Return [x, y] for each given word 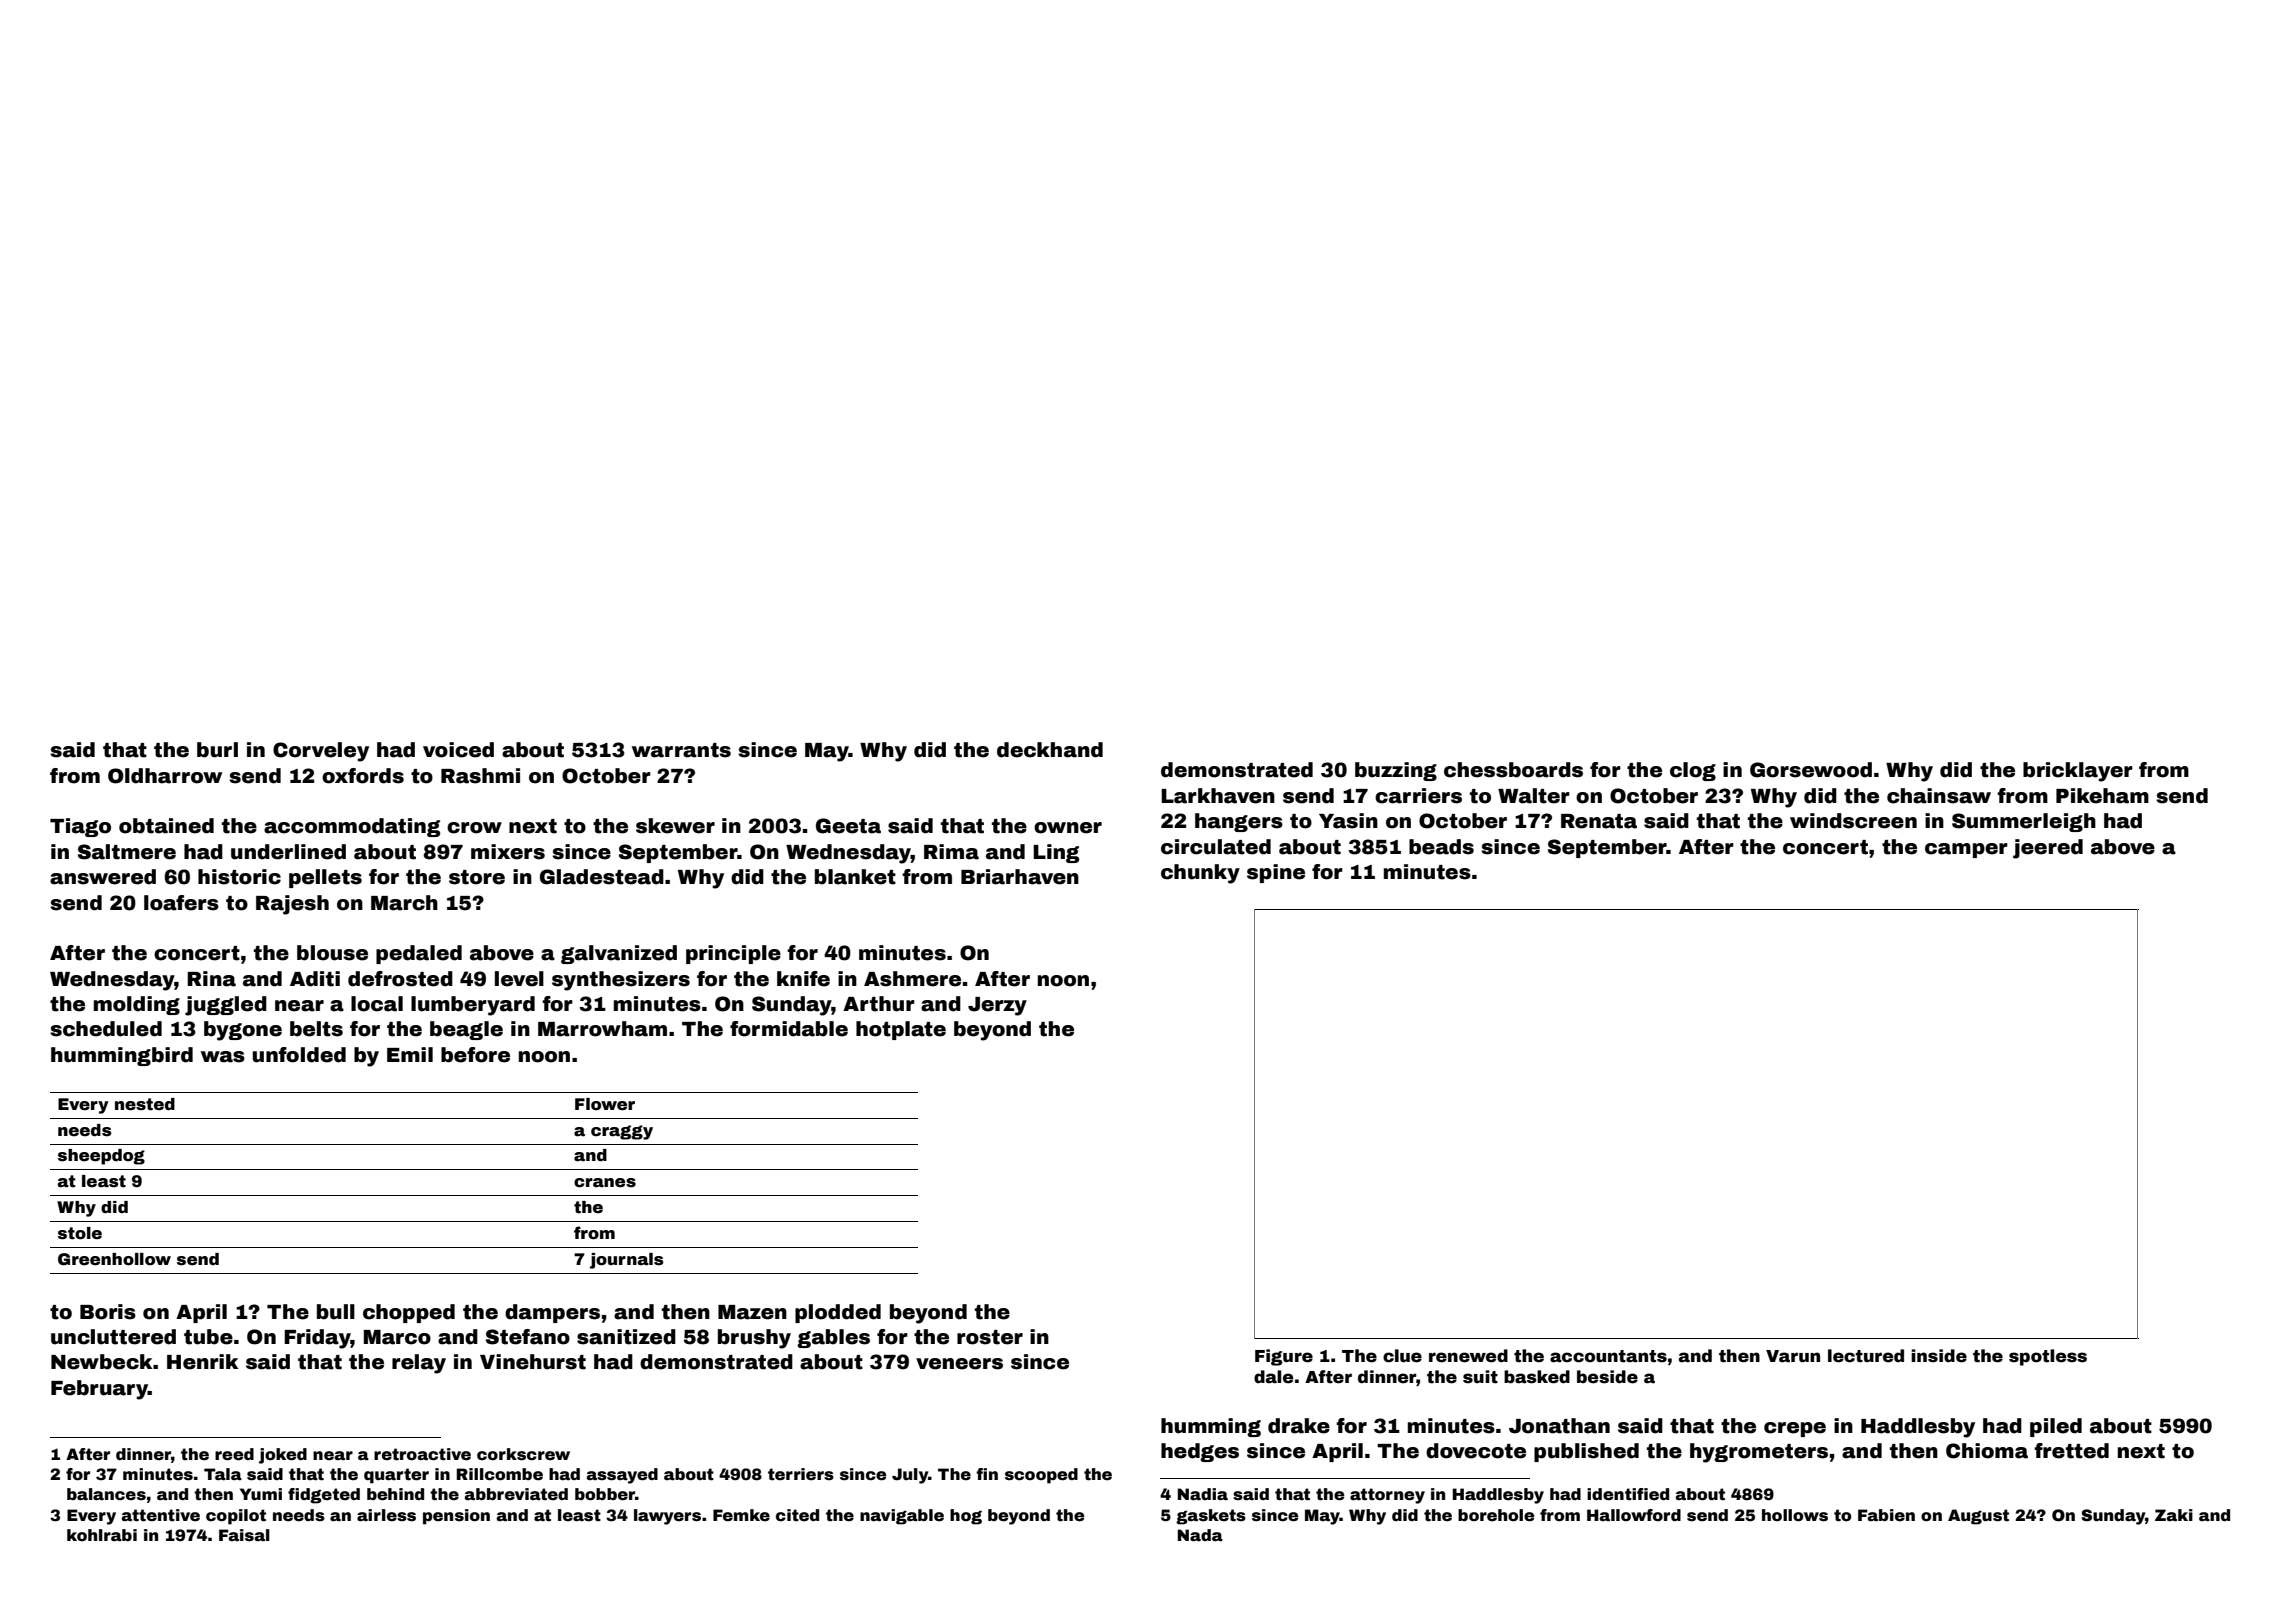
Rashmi [480, 776]
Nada [1200, 1535]
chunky [1200, 874]
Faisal [244, 1535]
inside [1939, 1356]
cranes [605, 1183]
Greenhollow [114, 1259]
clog [1693, 771]
